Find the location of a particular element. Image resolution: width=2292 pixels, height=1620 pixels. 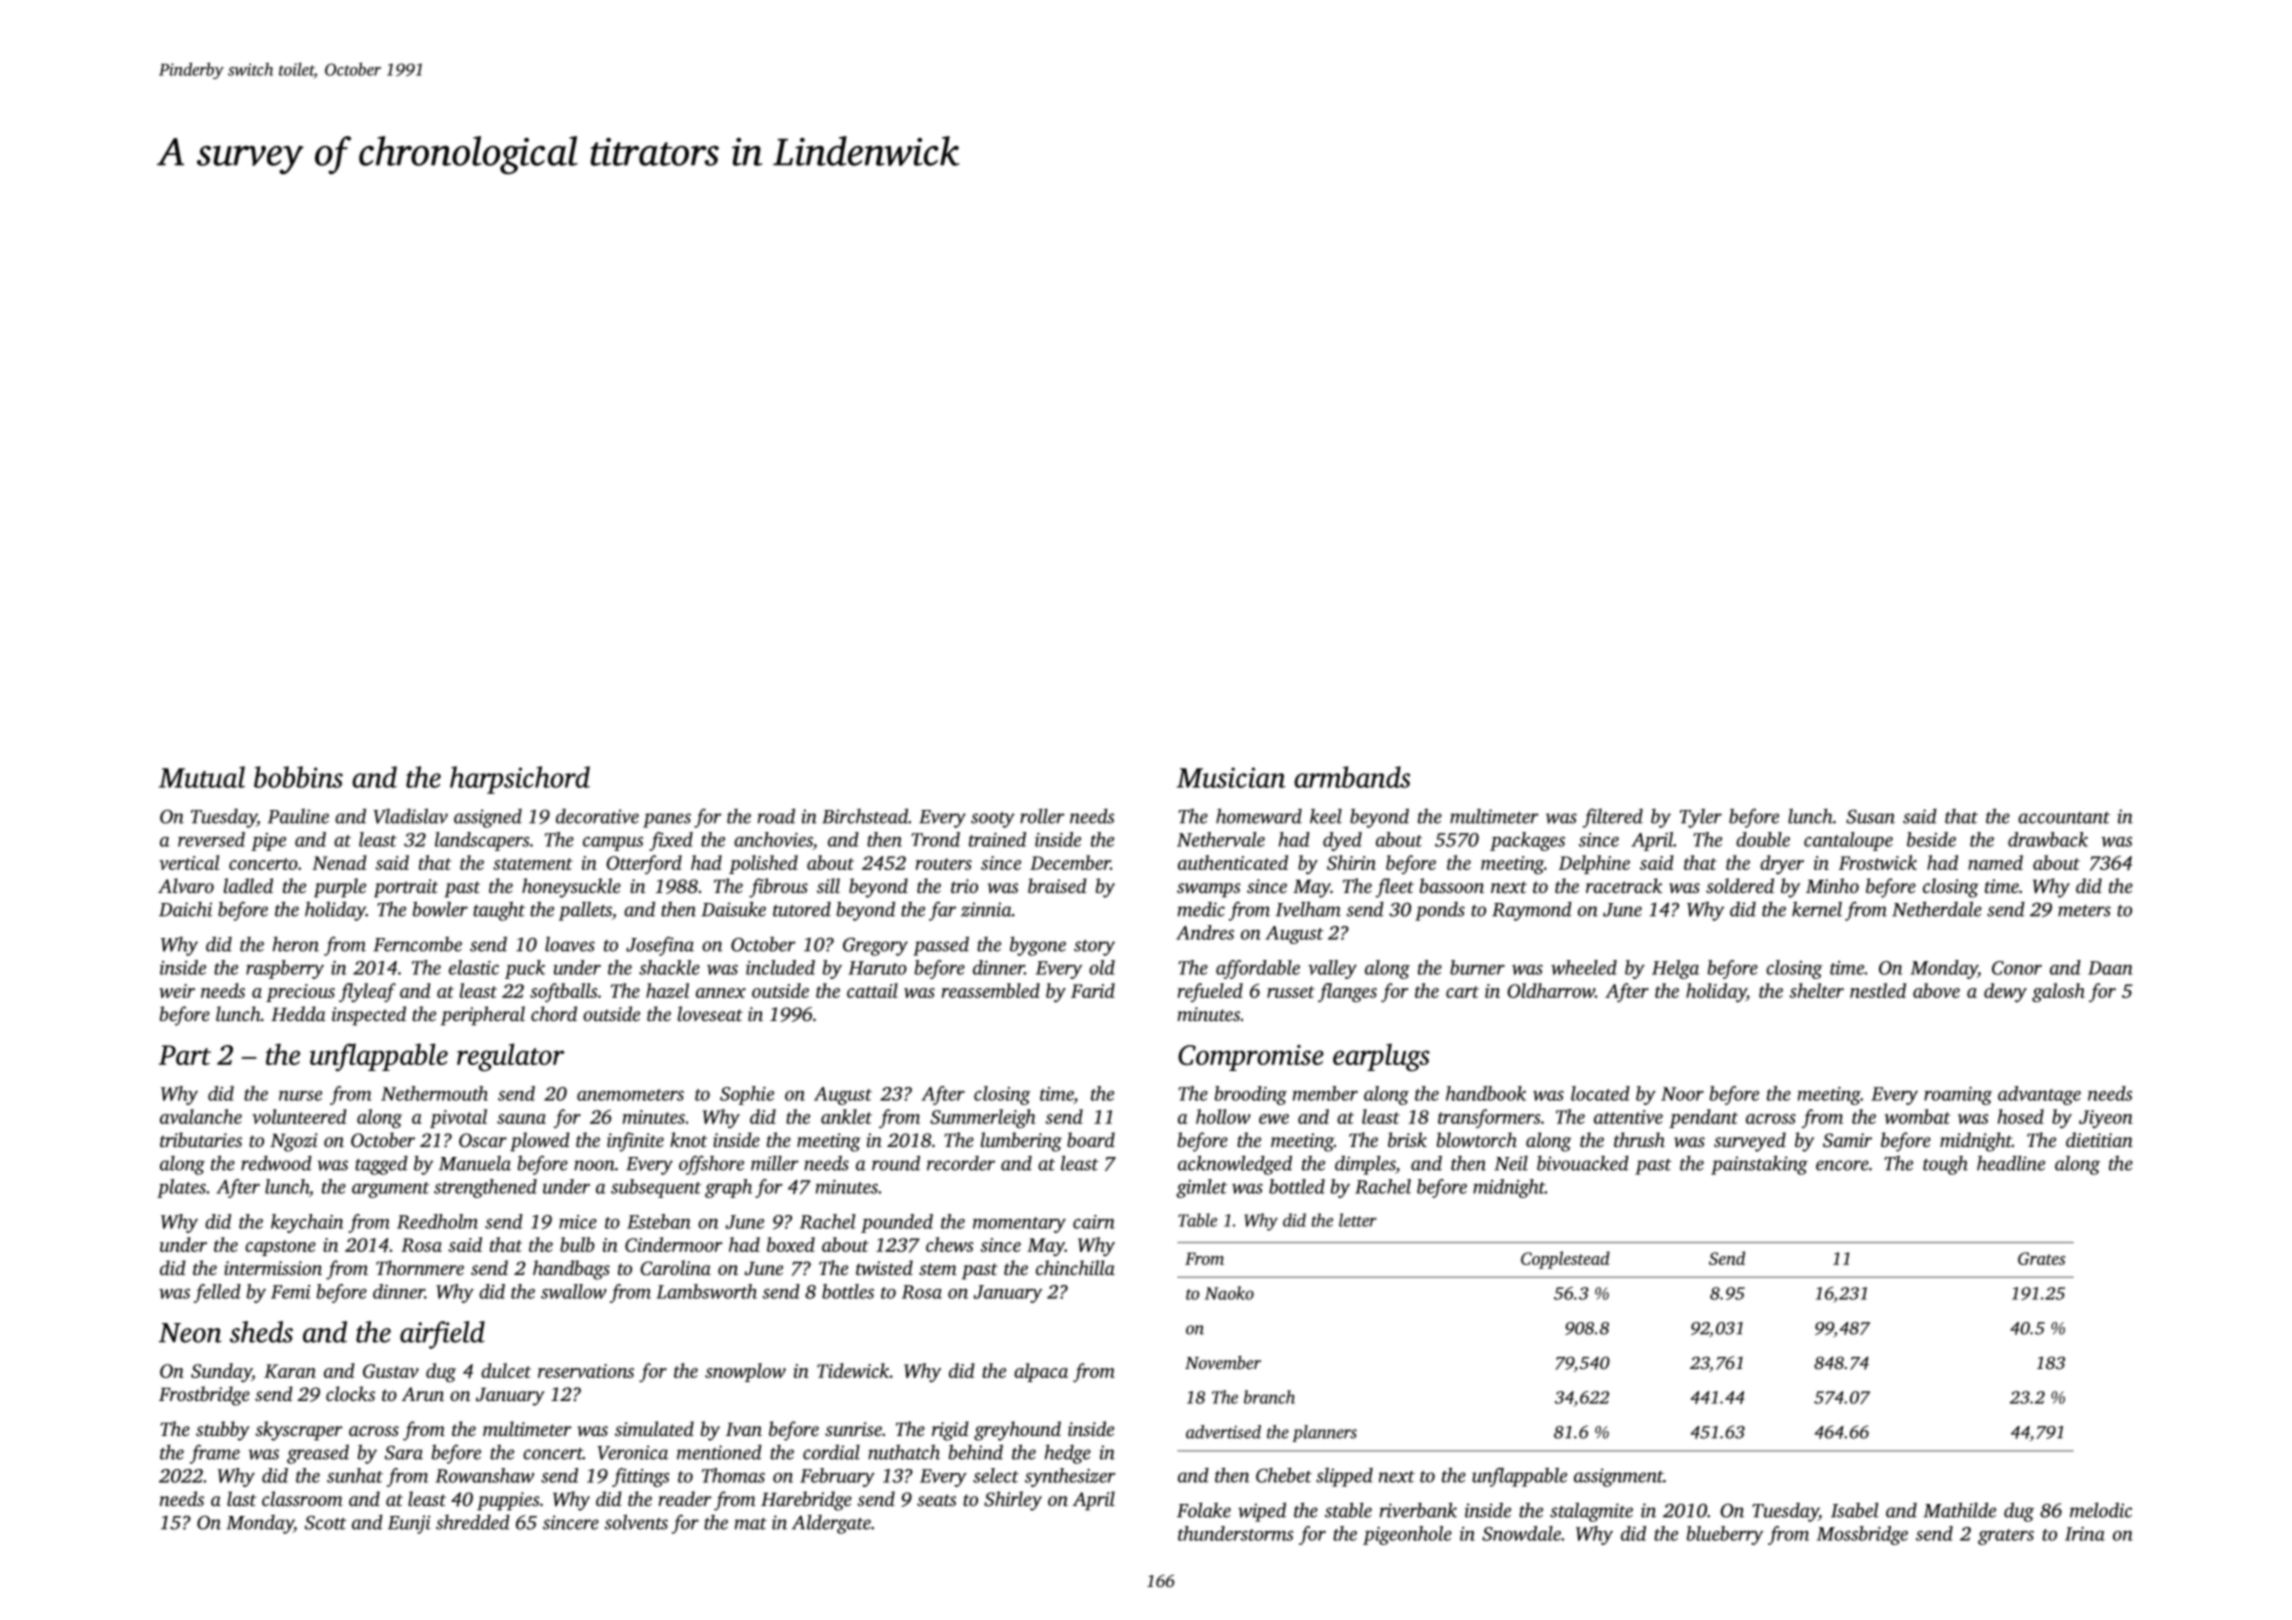

assignment is located at coordinates (1618, 1477).
